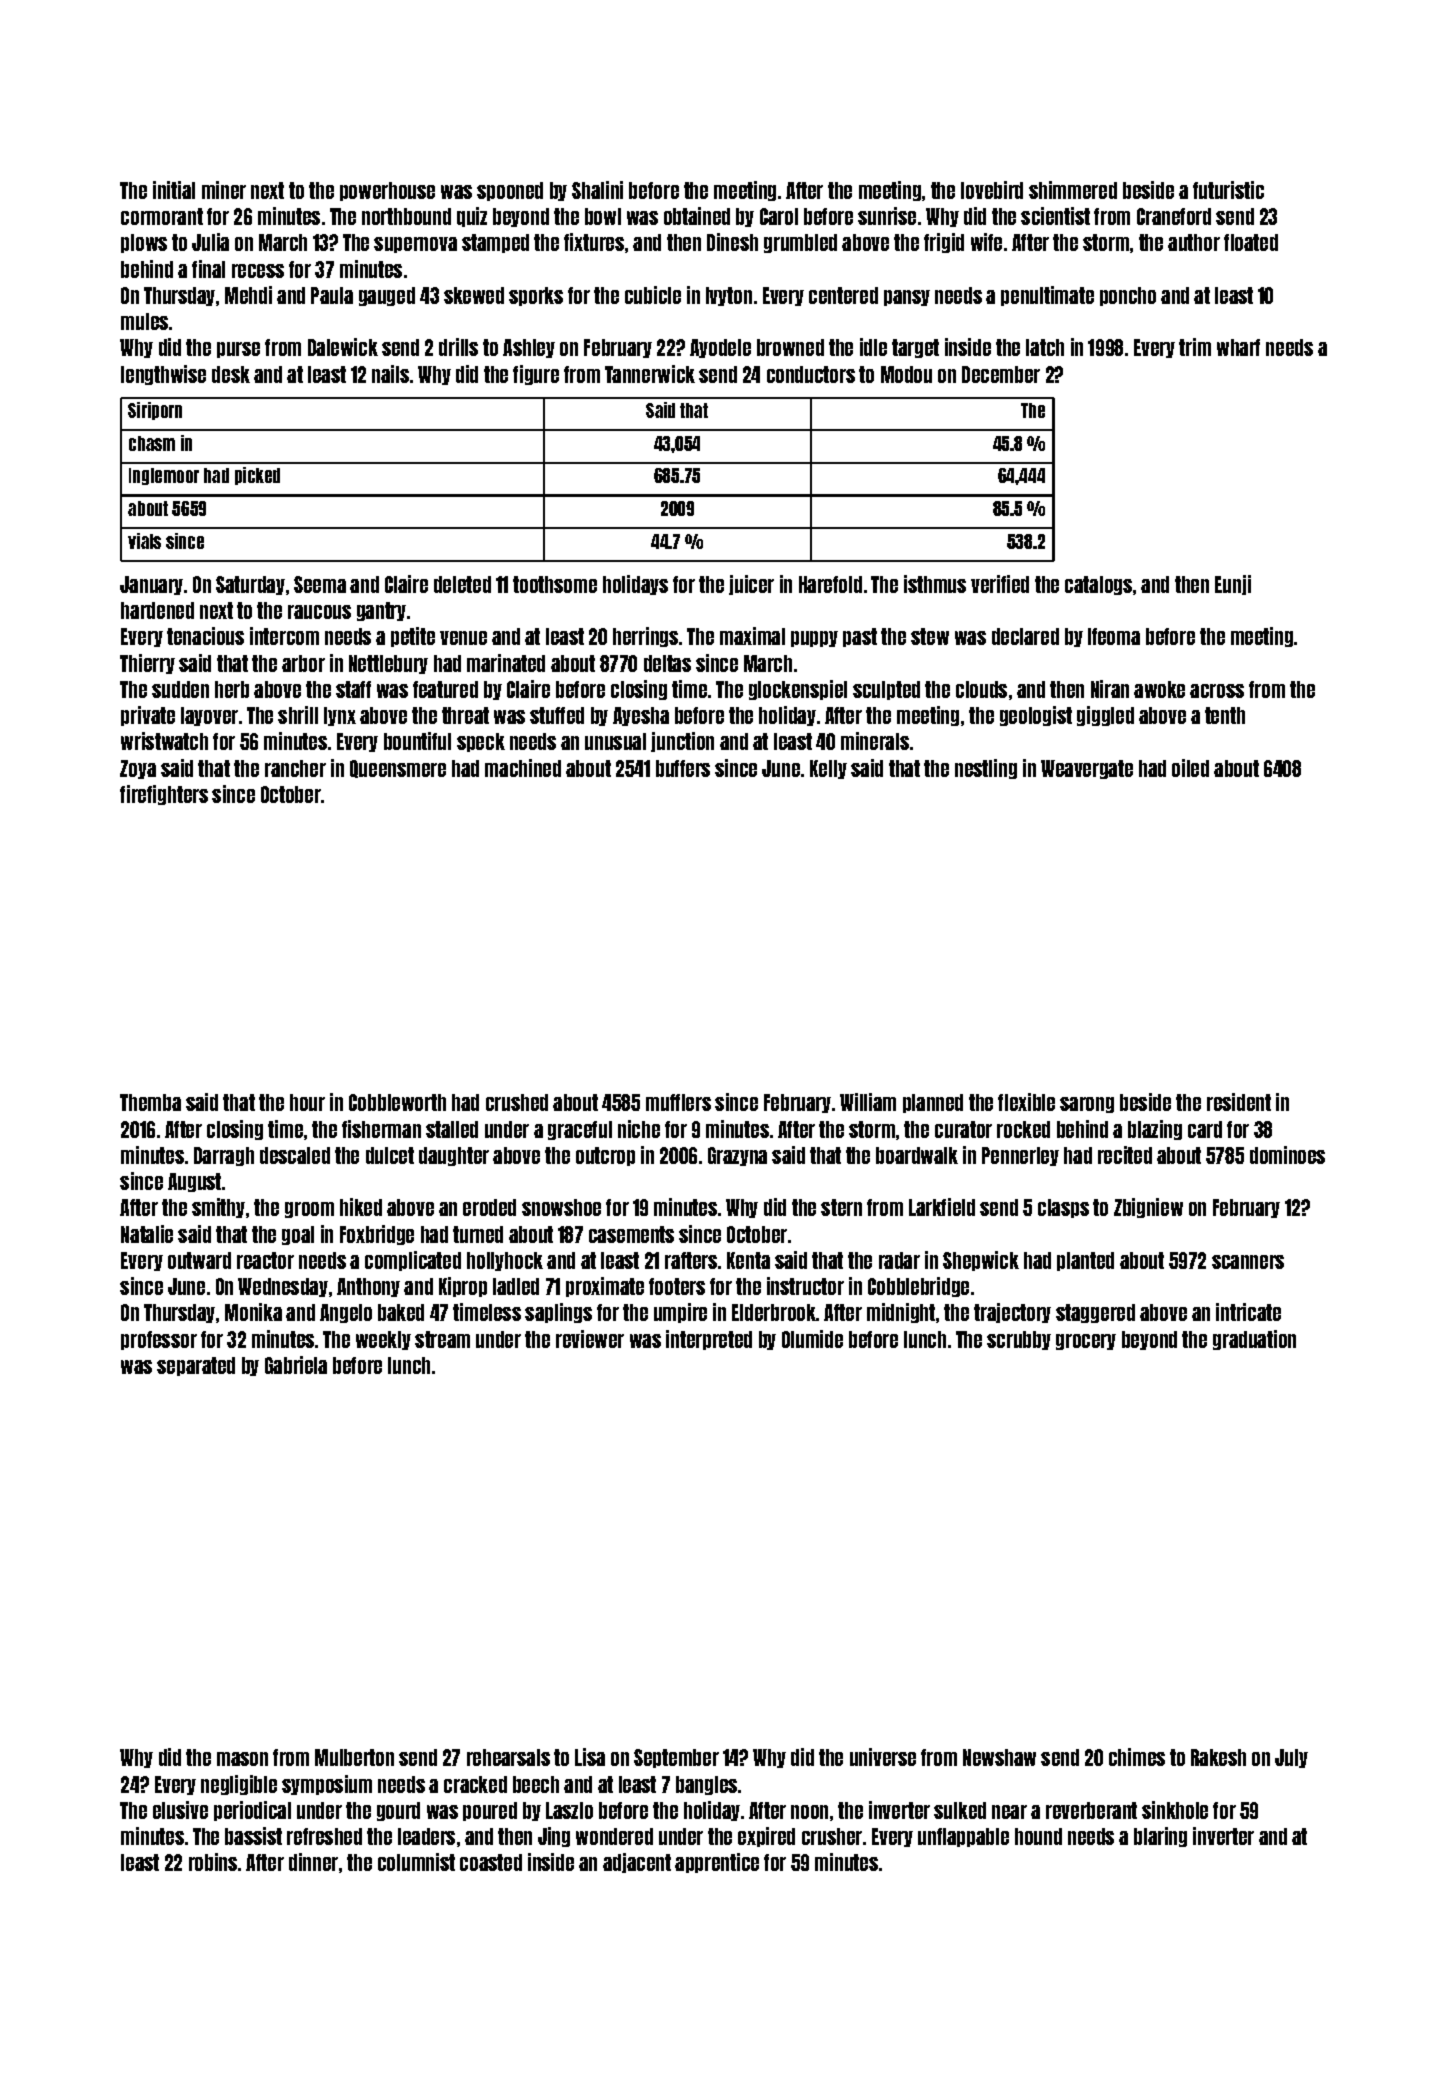  Describe the element at coordinates (194, 1182) in the screenshot. I see `August` at that location.
